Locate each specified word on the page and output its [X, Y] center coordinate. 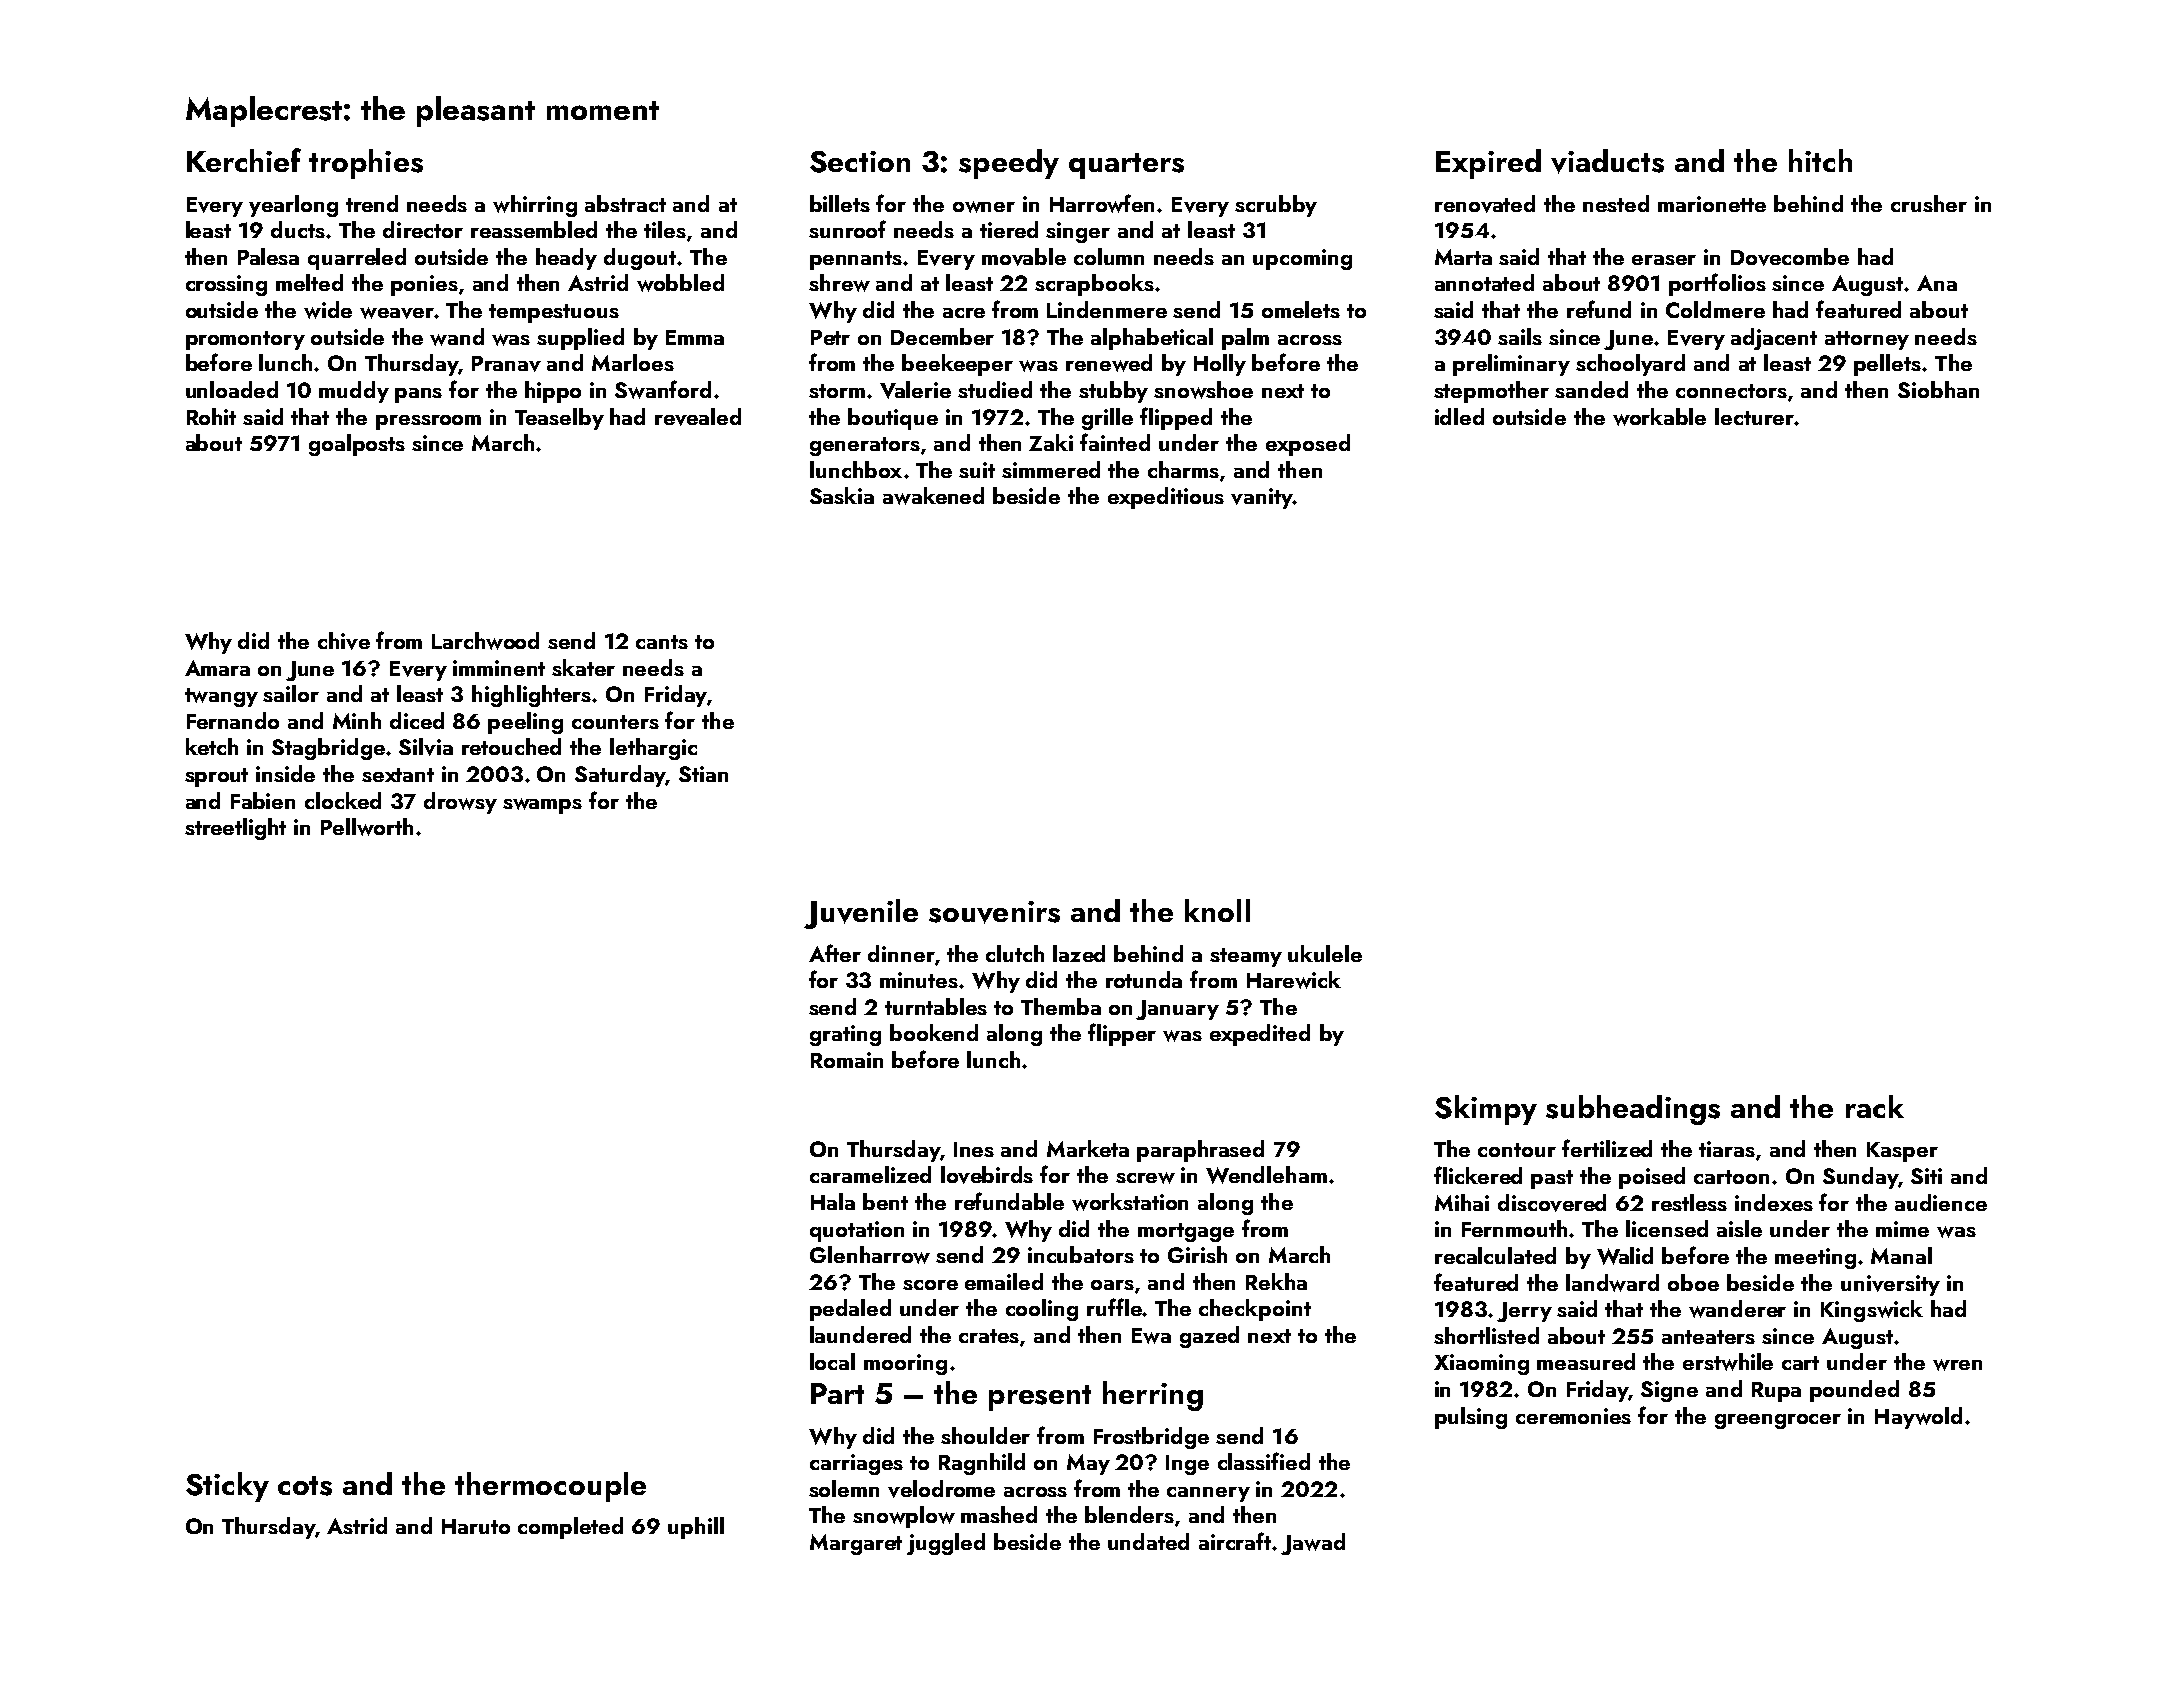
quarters [1126, 166]
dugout [640, 259]
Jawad [1313, 1544]
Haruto [476, 1526]
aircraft [1235, 1541]
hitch [1820, 160]
